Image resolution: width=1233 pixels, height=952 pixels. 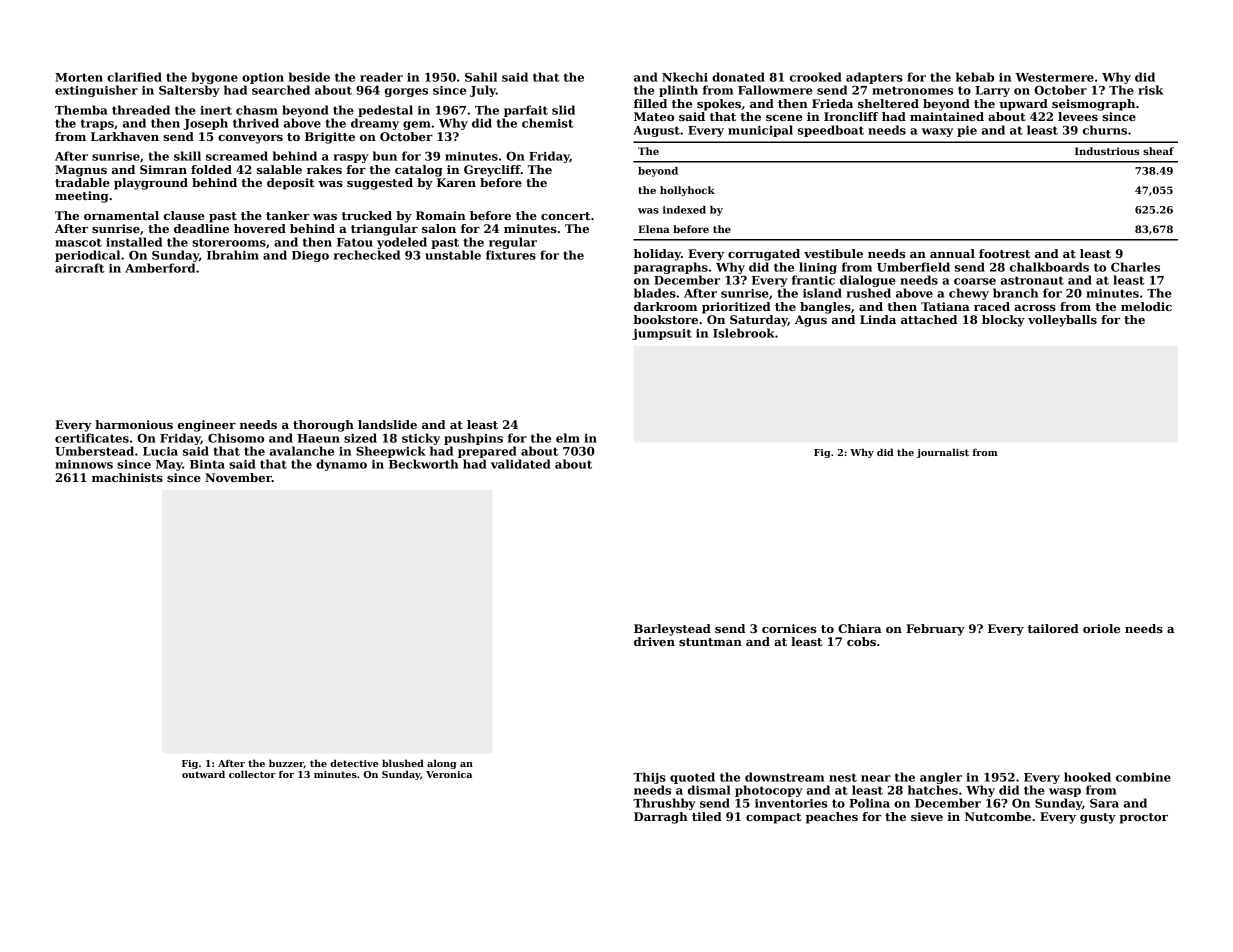 What do you see at coordinates (323, 426) in the screenshot?
I see `thorough` at bounding box center [323, 426].
